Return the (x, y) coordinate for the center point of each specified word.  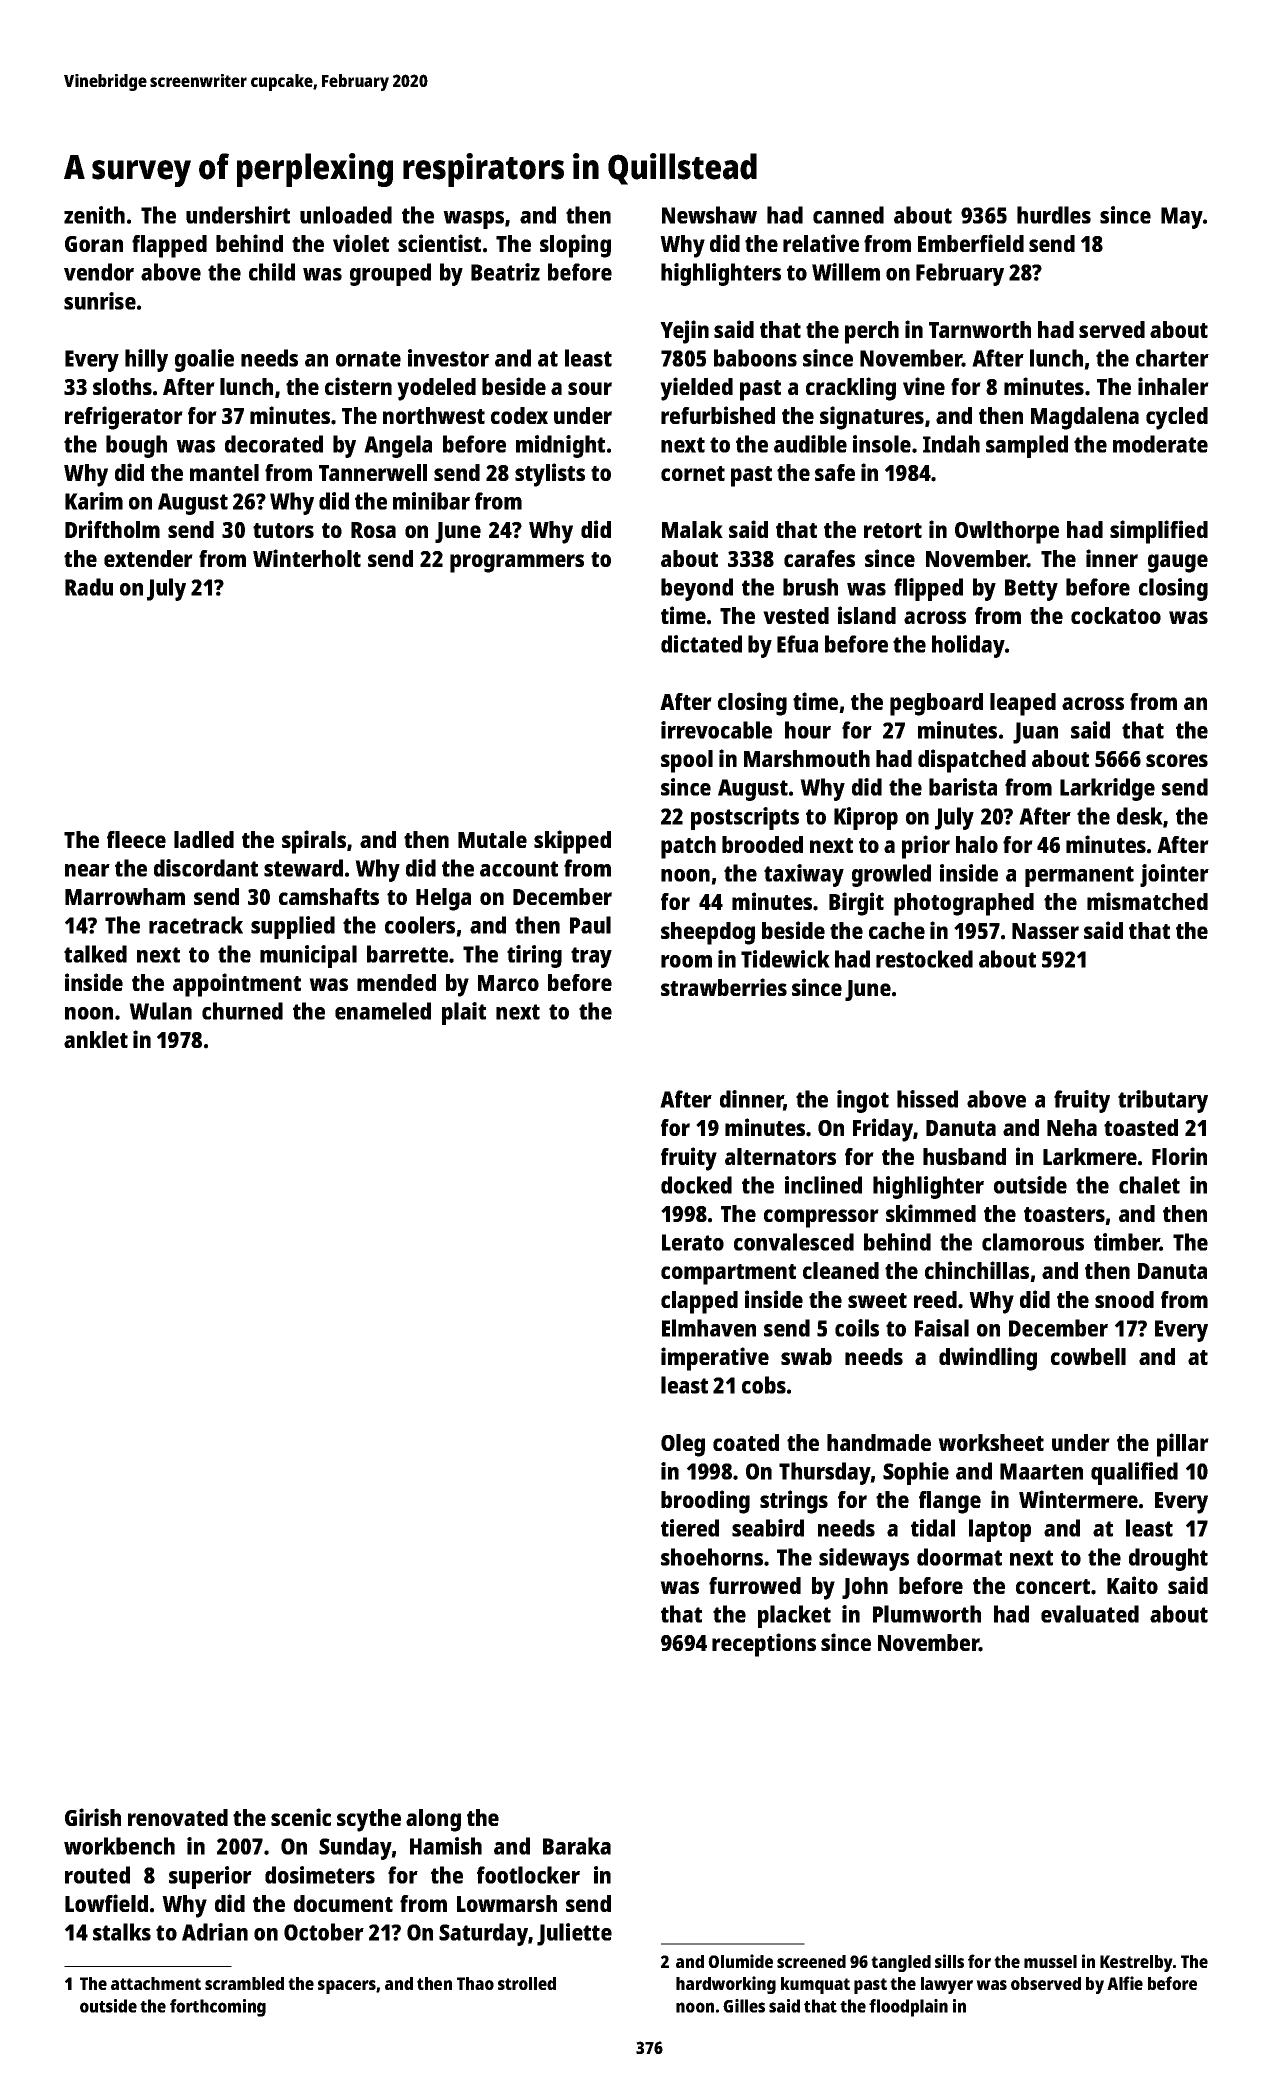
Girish (93, 1817)
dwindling (988, 1359)
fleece (136, 839)
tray (591, 957)
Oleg (683, 1445)
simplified (1159, 532)
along (433, 1820)
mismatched (1147, 901)
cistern (358, 386)
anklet (96, 1039)
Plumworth (927, 1614)
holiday (968, 646)
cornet (693, 473)
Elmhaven (709, 1328)
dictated (701, 644)
